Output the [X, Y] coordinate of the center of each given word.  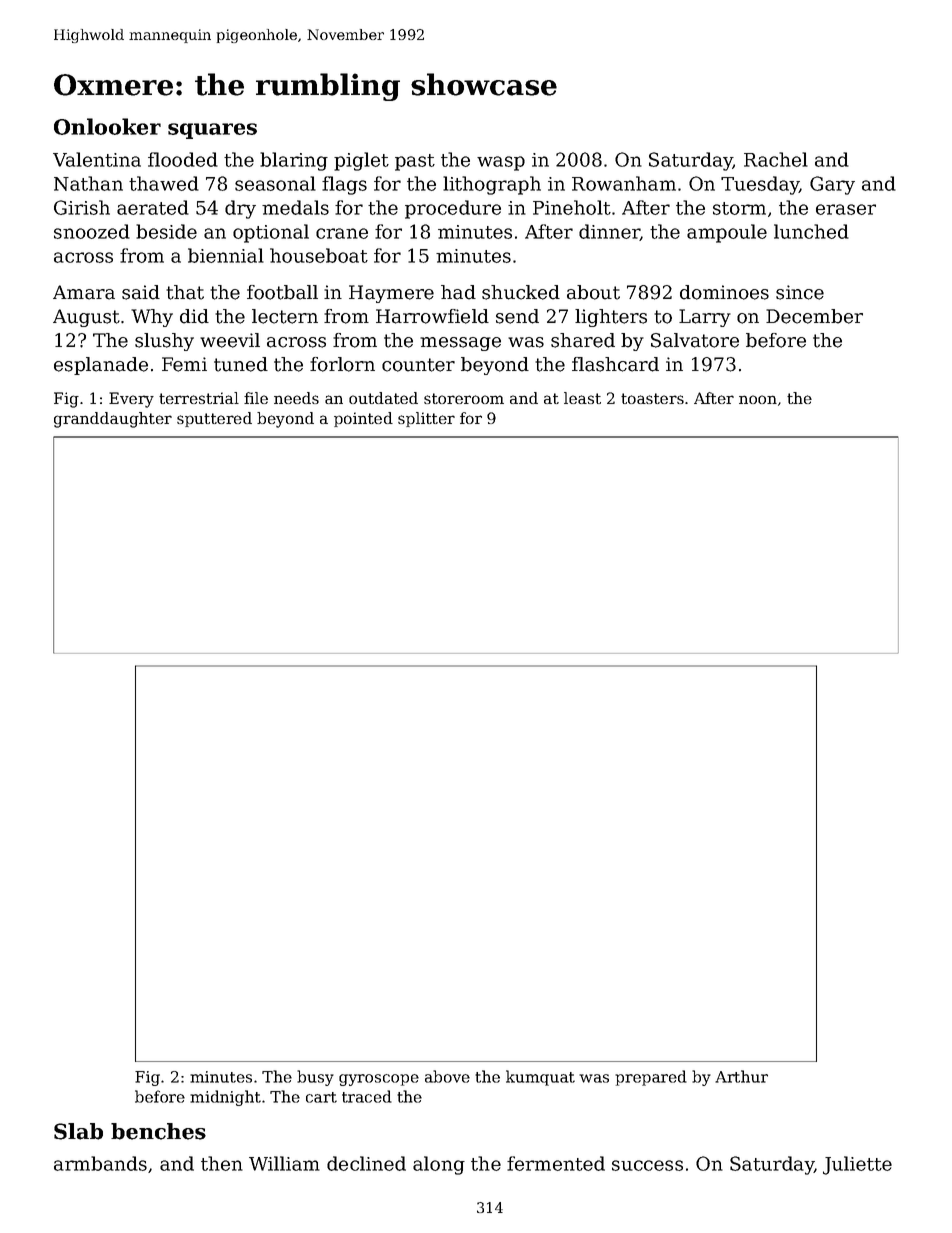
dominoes [724, 292]
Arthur [741, 1076]
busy [315, 1078]
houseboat [319, 255]
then [222, 1163]
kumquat [540, 1078]
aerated [153, 207]
